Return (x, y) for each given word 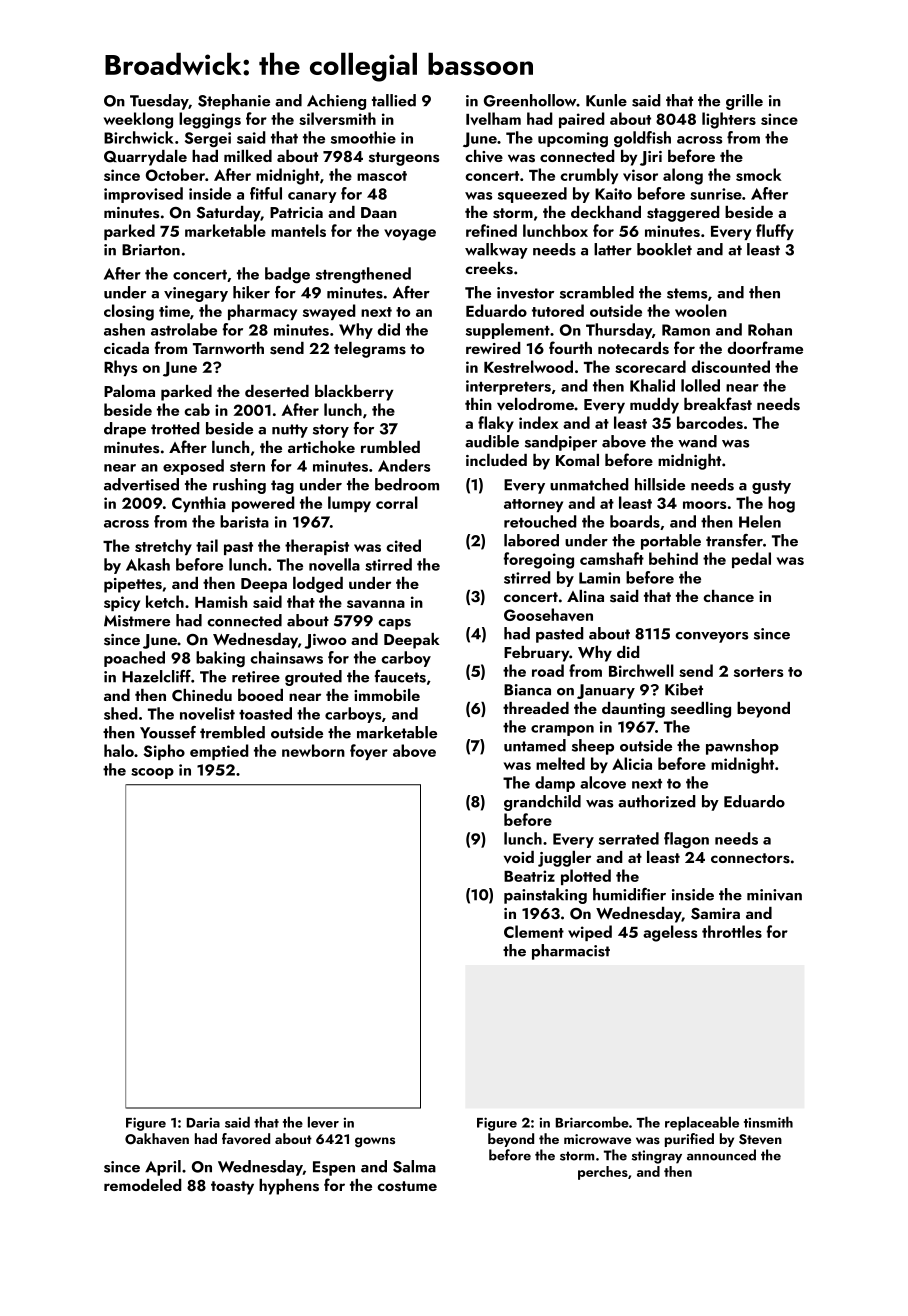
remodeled (143, 1185)
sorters (758, 672)
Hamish (221, 601)
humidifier (629, 894)
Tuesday (159, 102)
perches (603, 1173)
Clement (534, 931)
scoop (152, 773)
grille (744, 102)
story (331, 431)
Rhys (120, 368)
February (537, 654)
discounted (731, 366)
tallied (394, 100)
